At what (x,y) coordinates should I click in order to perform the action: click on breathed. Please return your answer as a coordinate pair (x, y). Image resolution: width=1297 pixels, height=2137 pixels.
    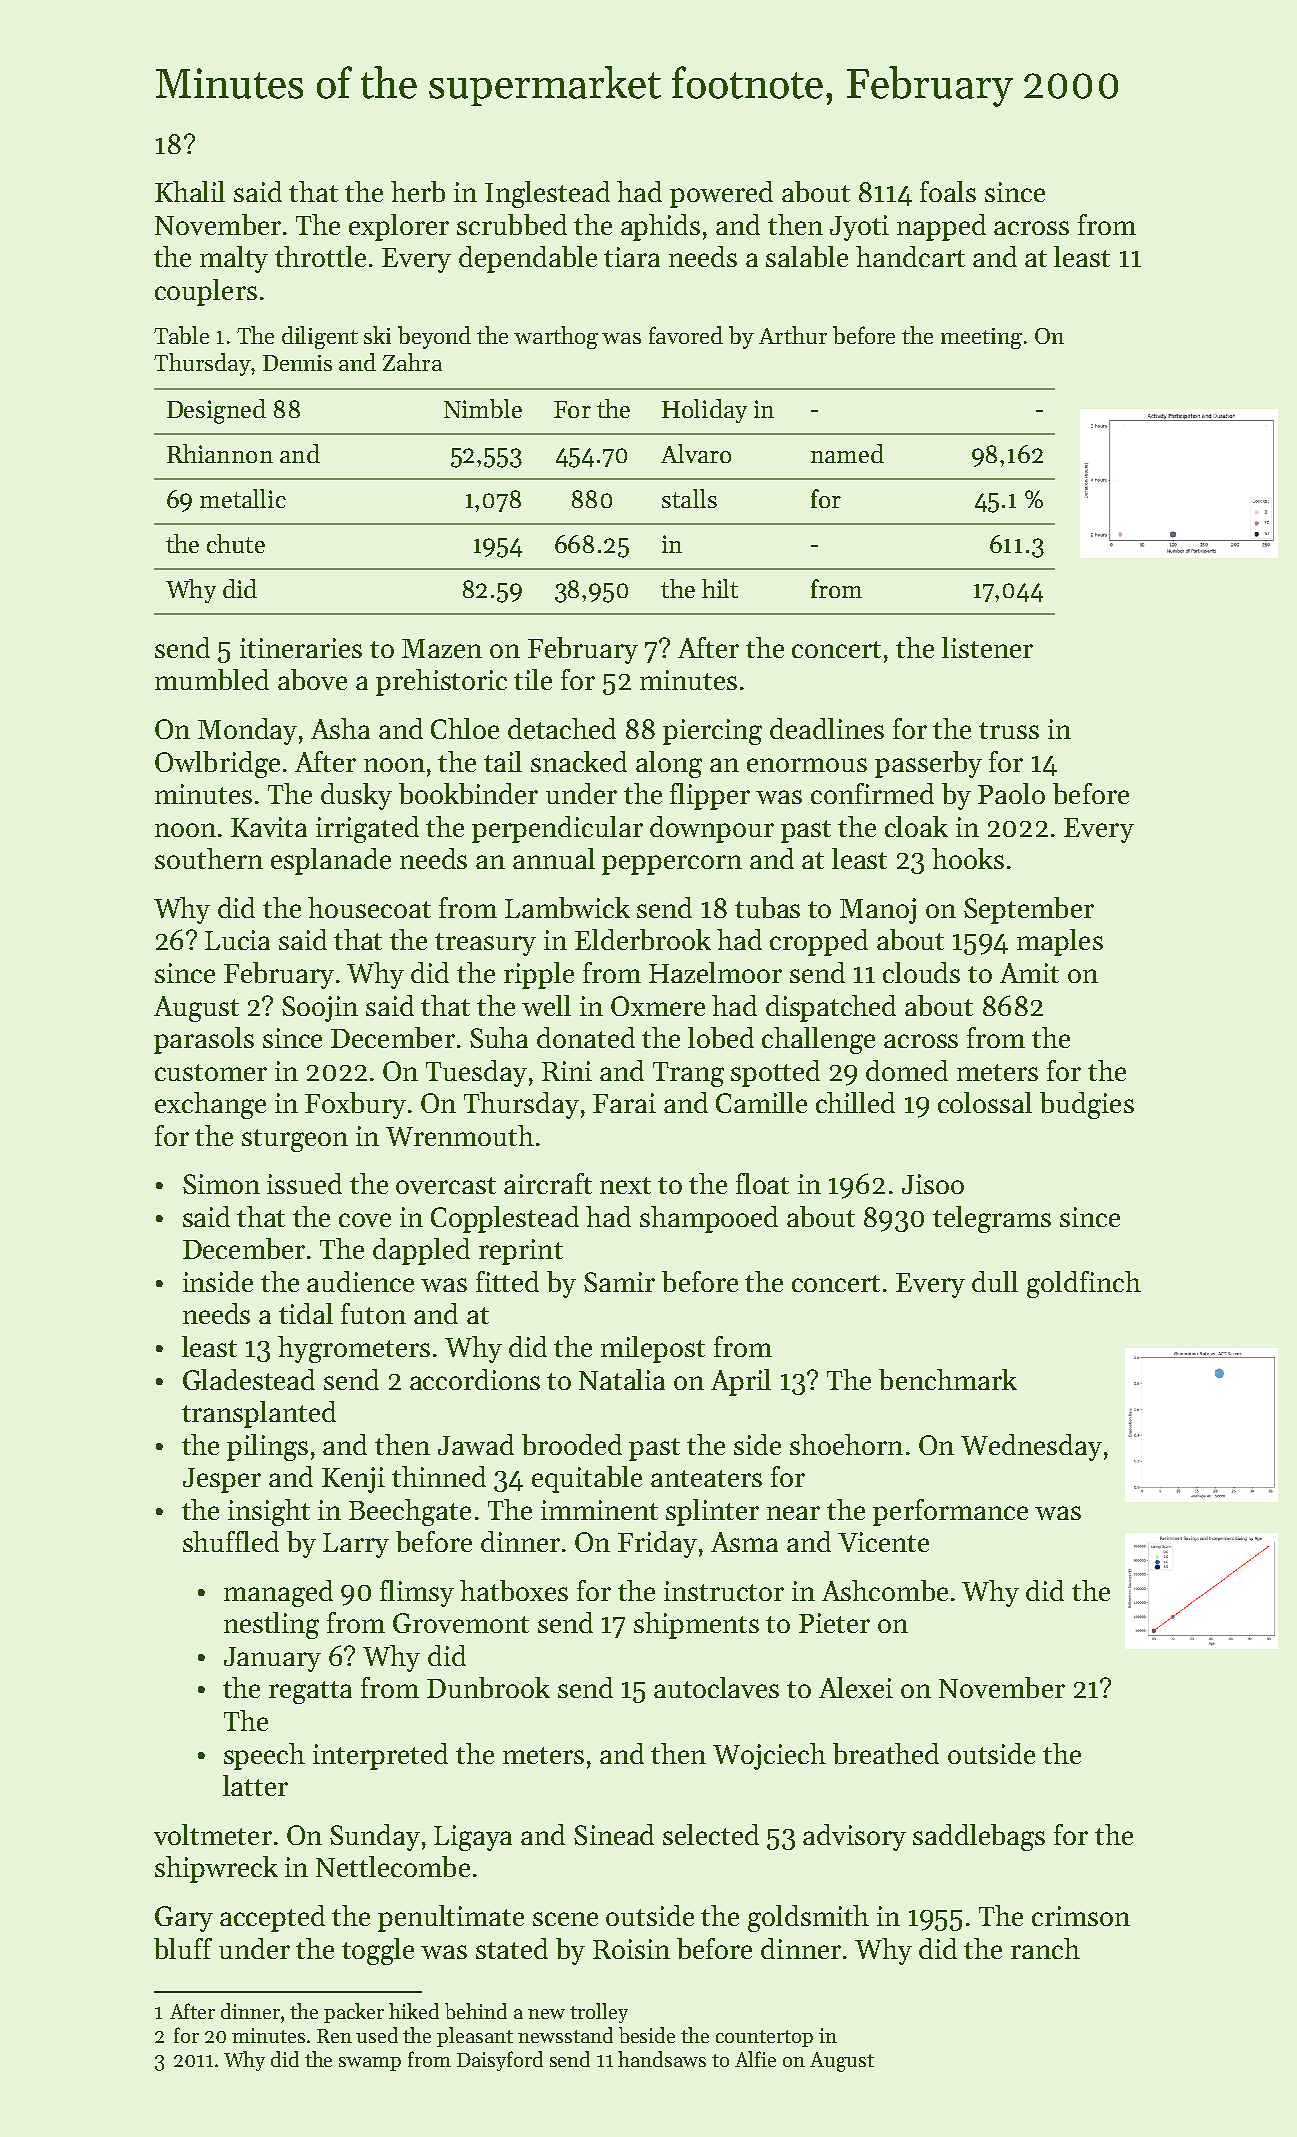
    Looking at the image, I should click on (886, 1753).
